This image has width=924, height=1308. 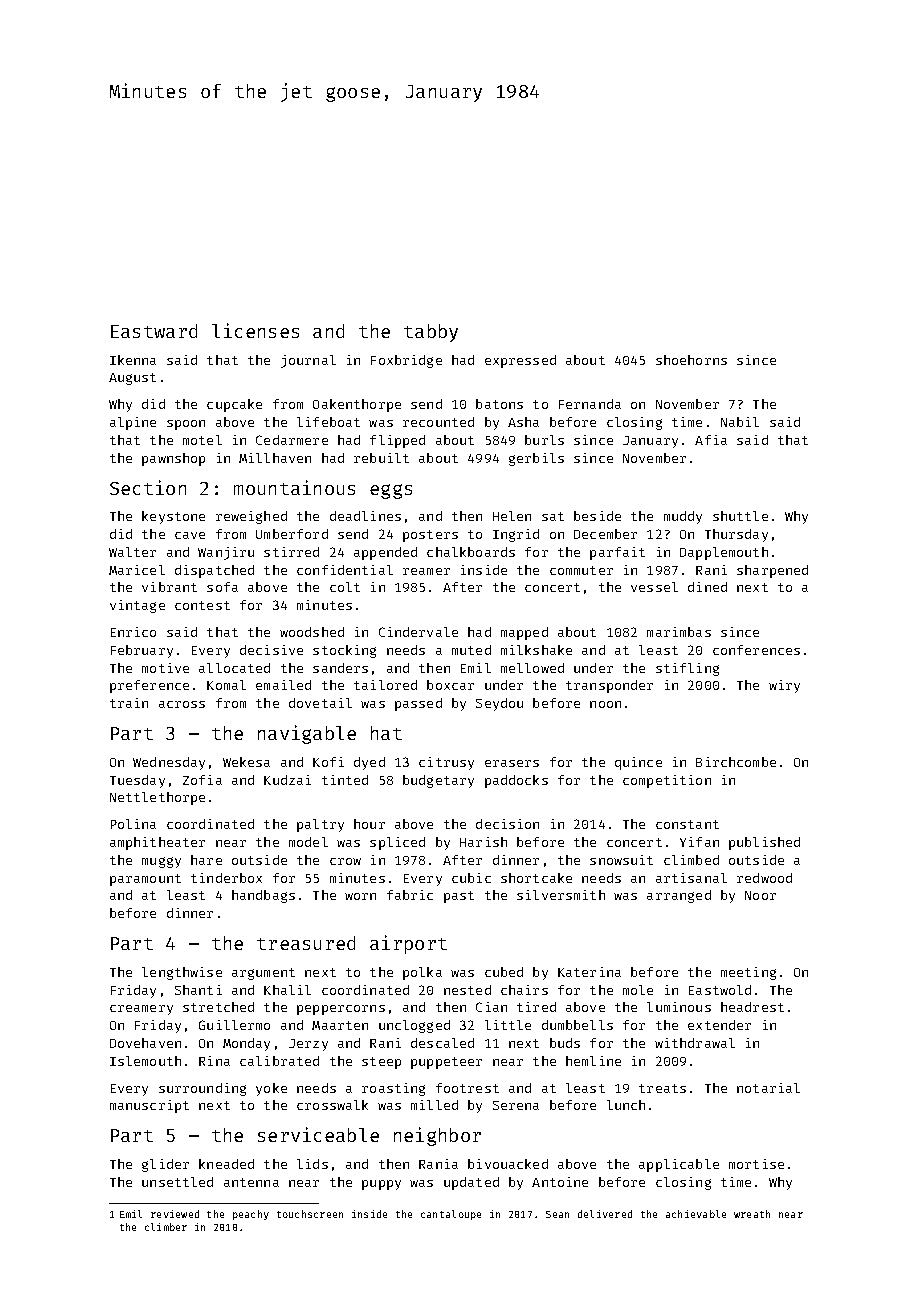 What do you see at coordinates (784, 686) in the image?
I see `wiry` at bounding box center [784, 686].
